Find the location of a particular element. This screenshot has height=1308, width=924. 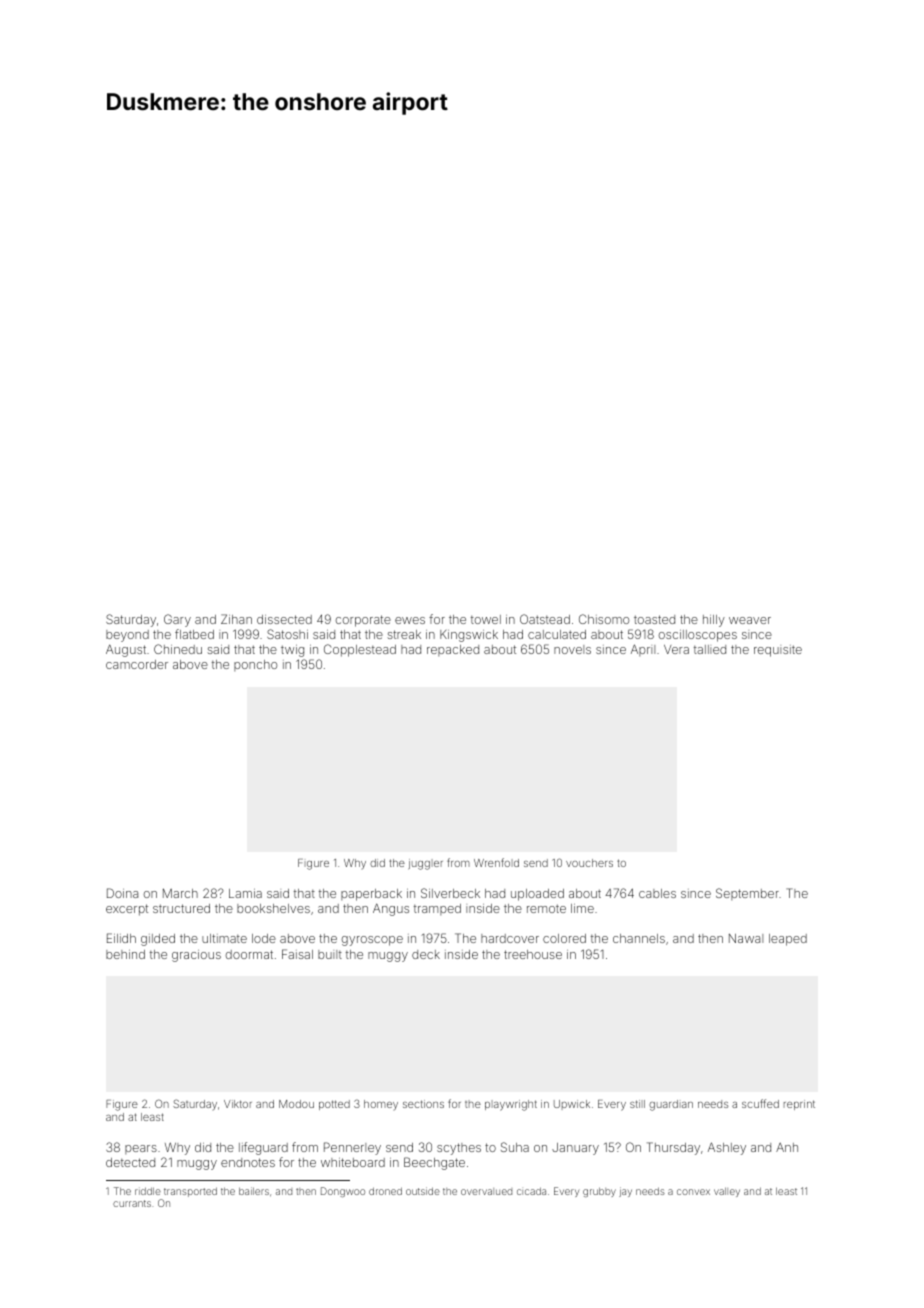

jay is located at coordinates (625, 1192).
